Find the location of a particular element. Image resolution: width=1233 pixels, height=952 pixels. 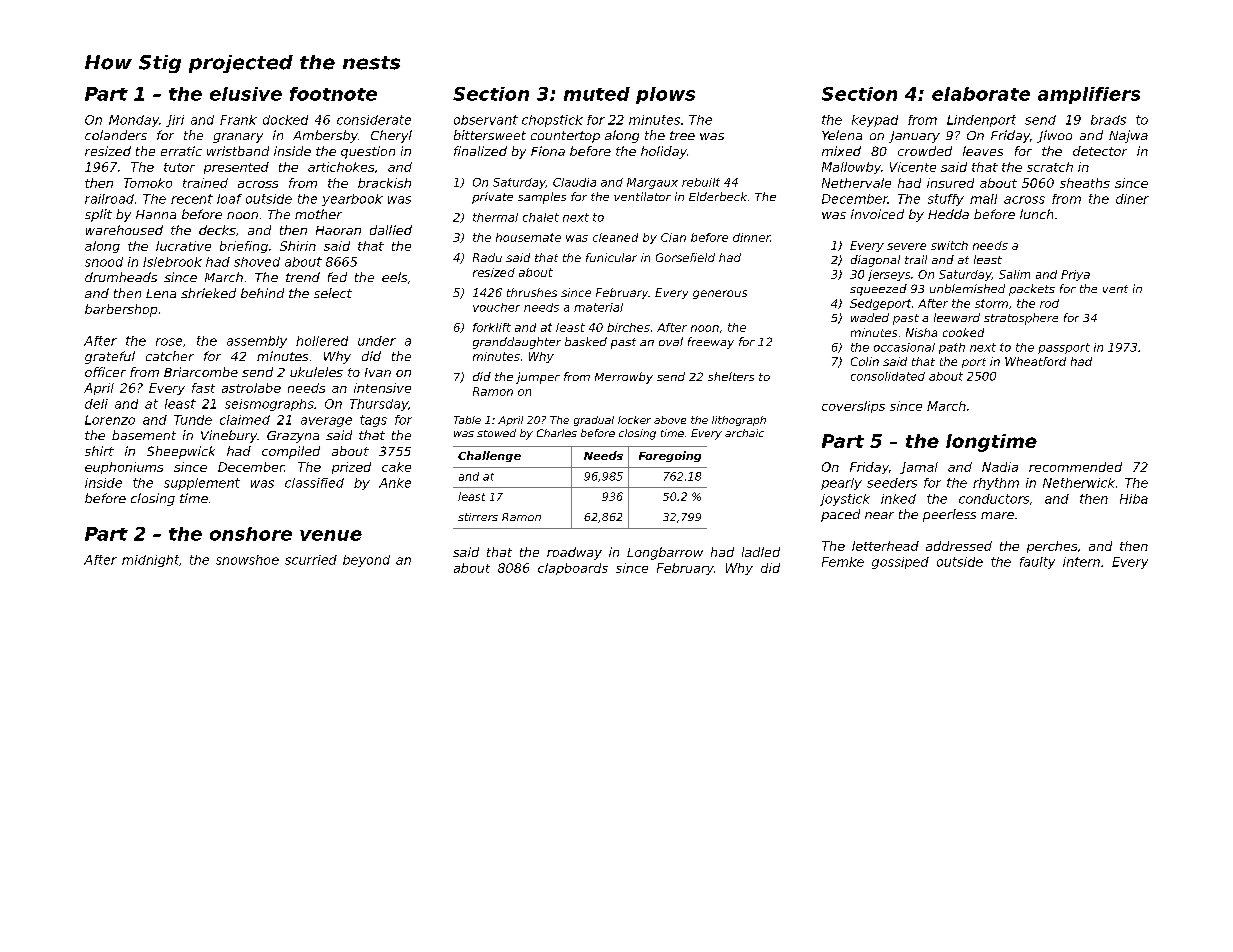

midnight is located at coordinates (150, 561).
